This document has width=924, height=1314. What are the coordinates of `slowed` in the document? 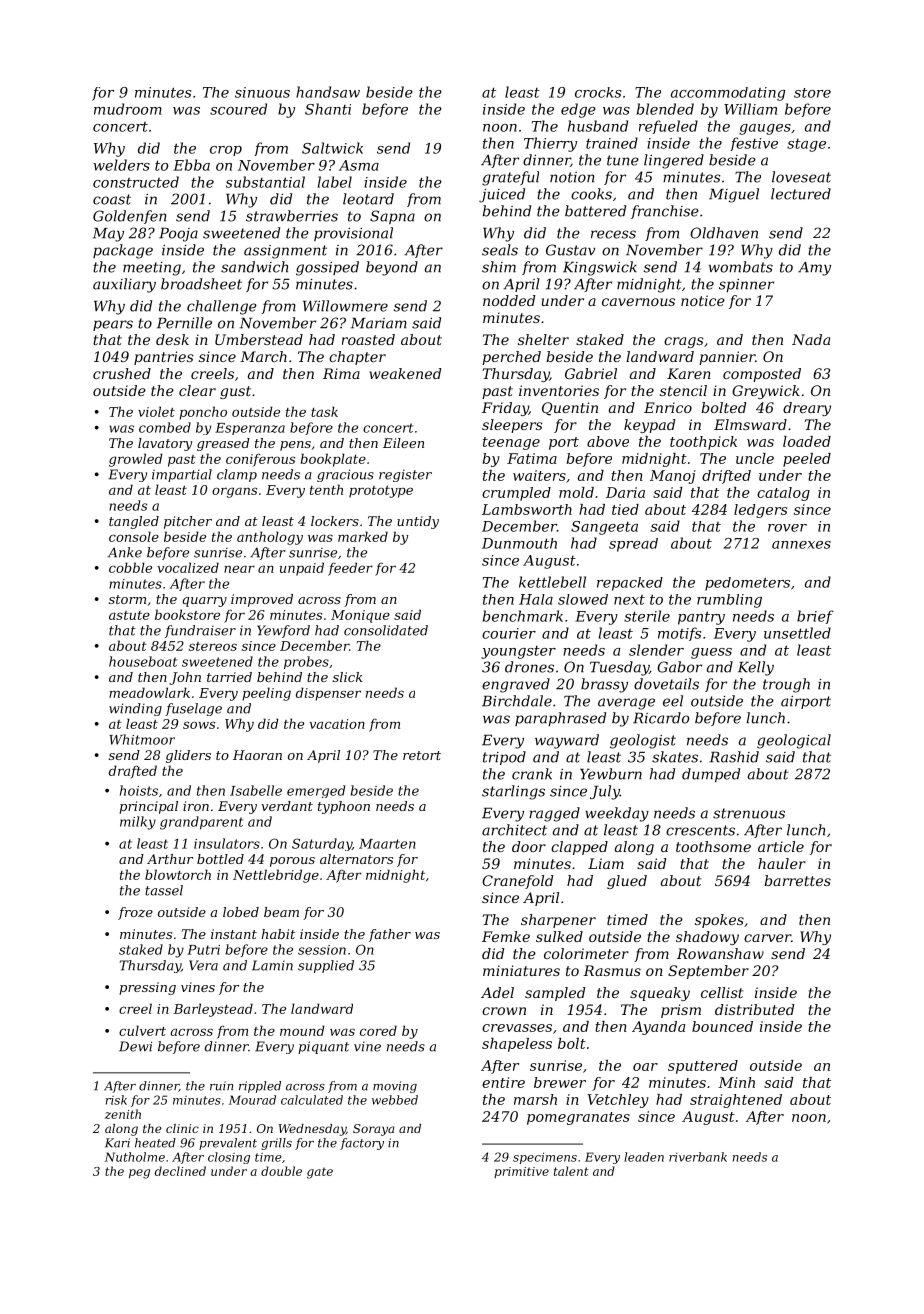 It's located at (583, 599).
